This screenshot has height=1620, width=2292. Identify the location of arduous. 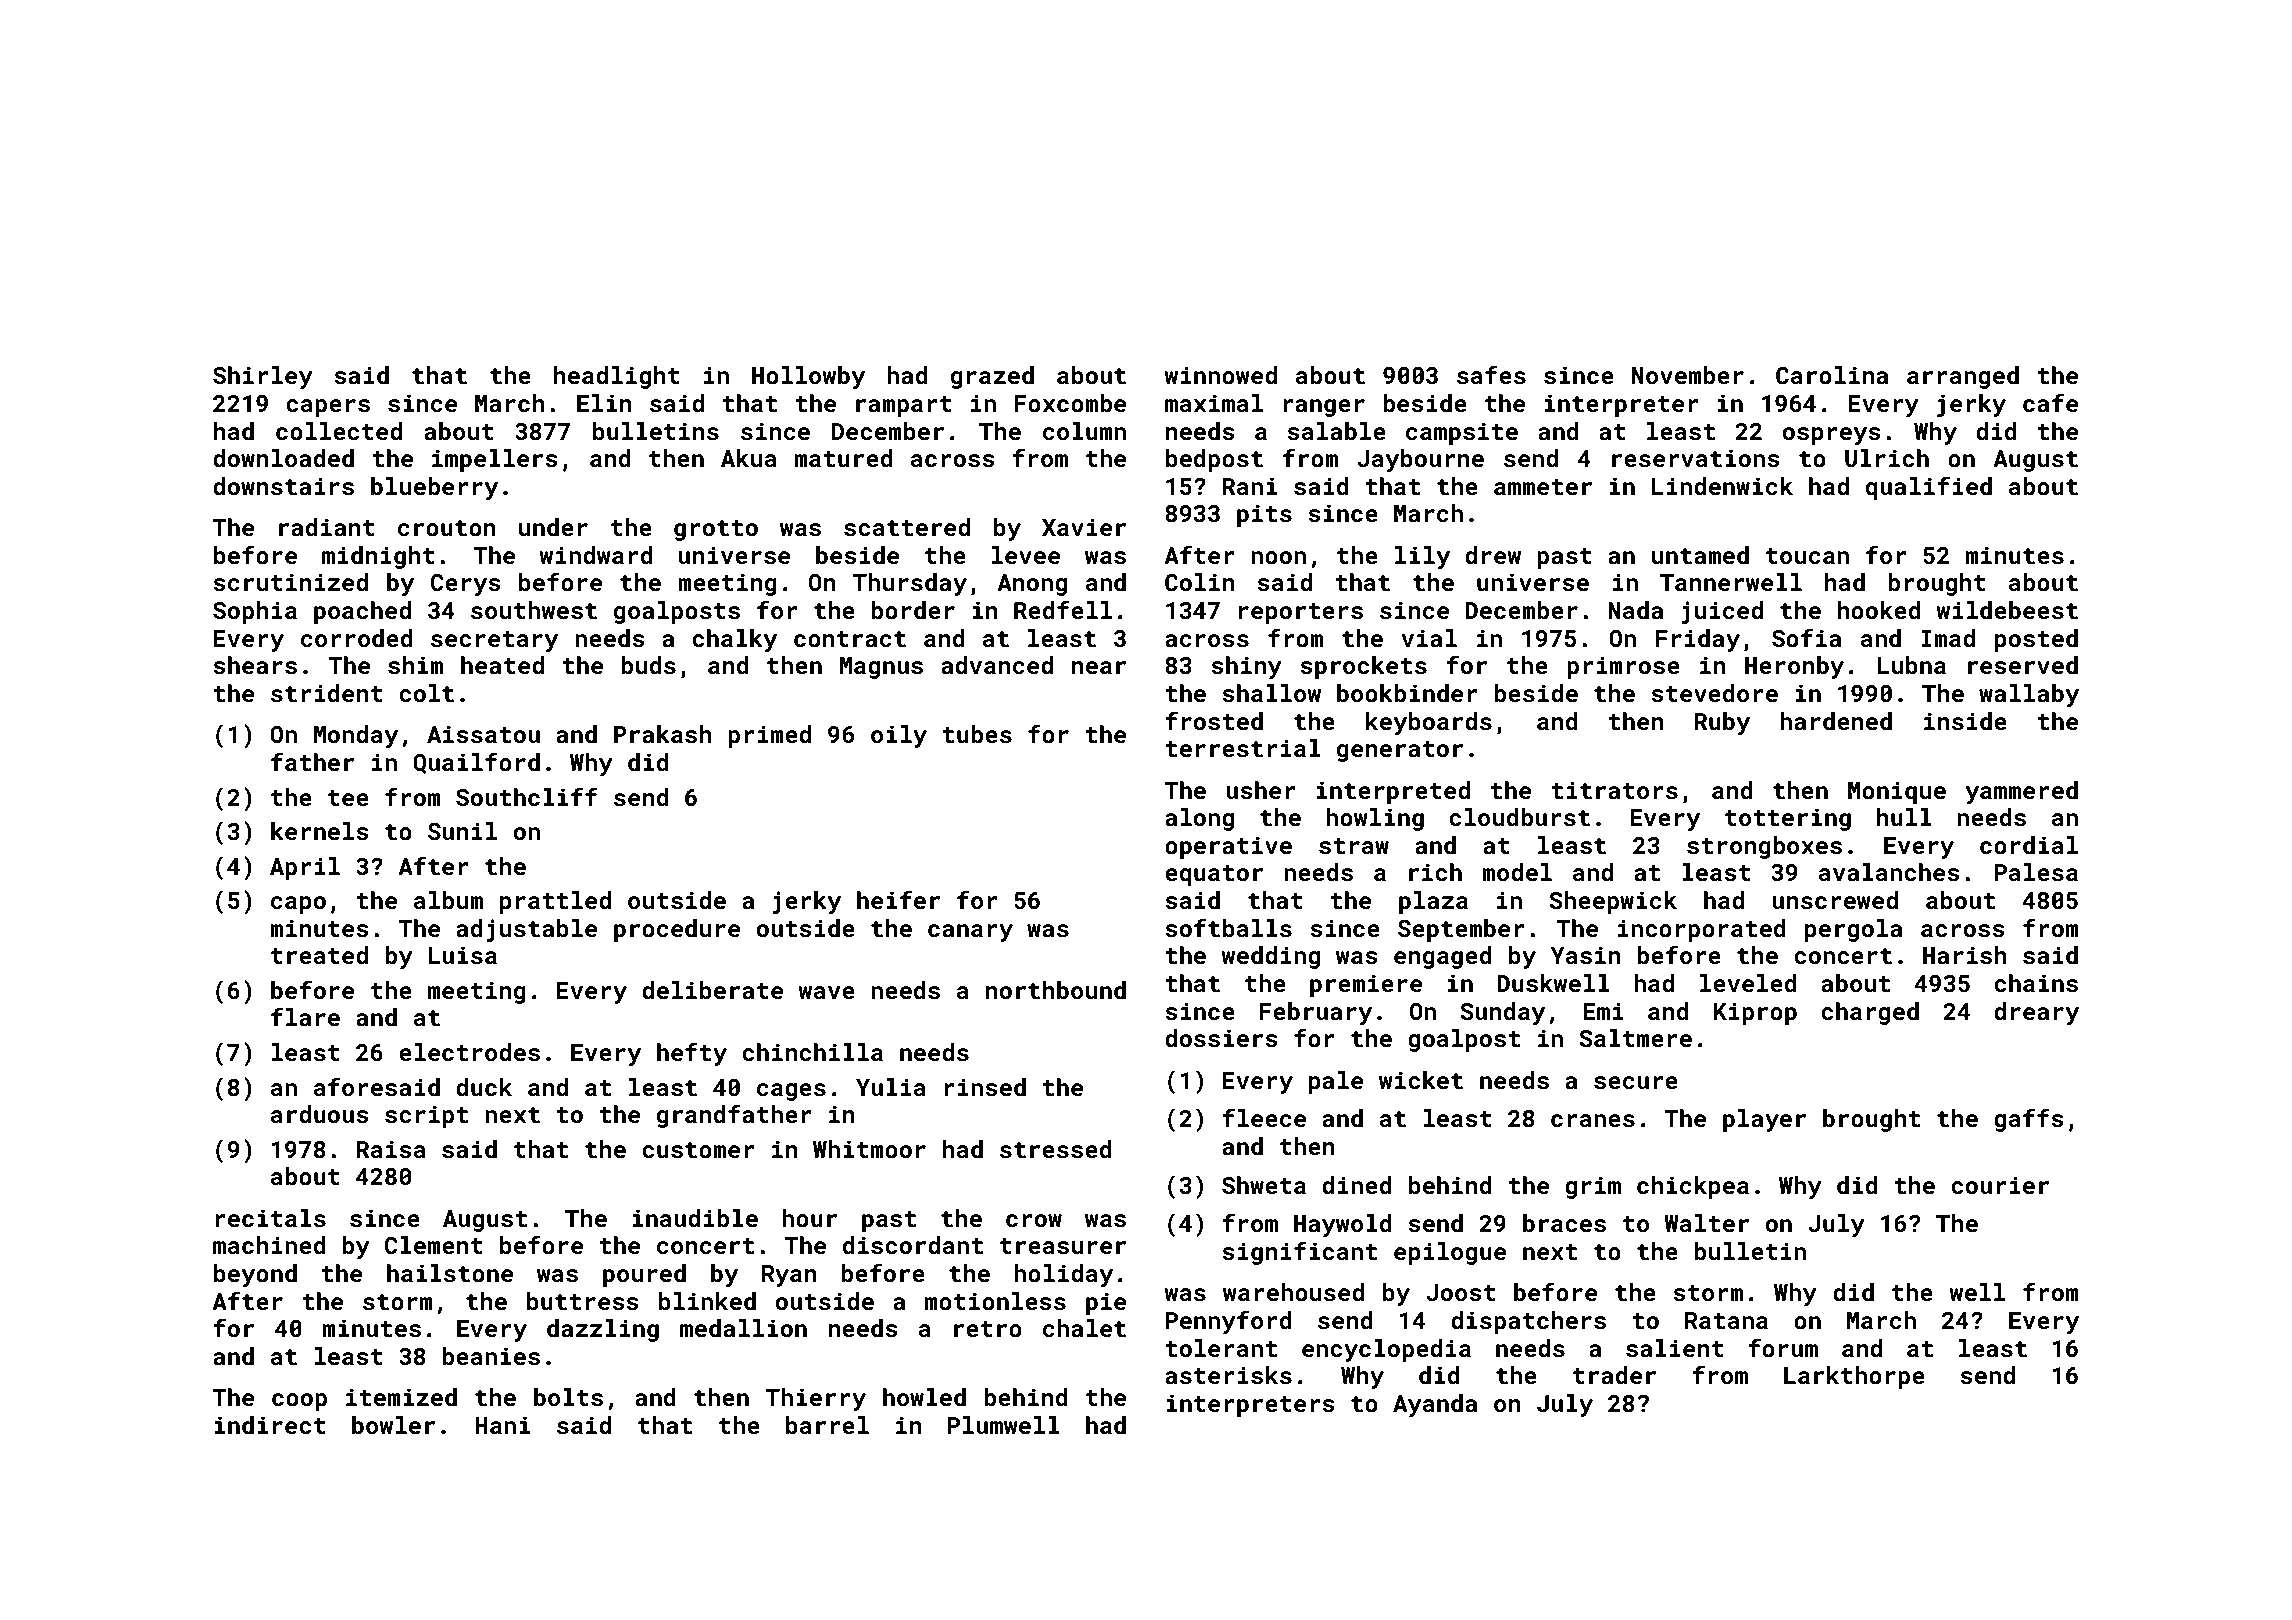
(320, 1114).
